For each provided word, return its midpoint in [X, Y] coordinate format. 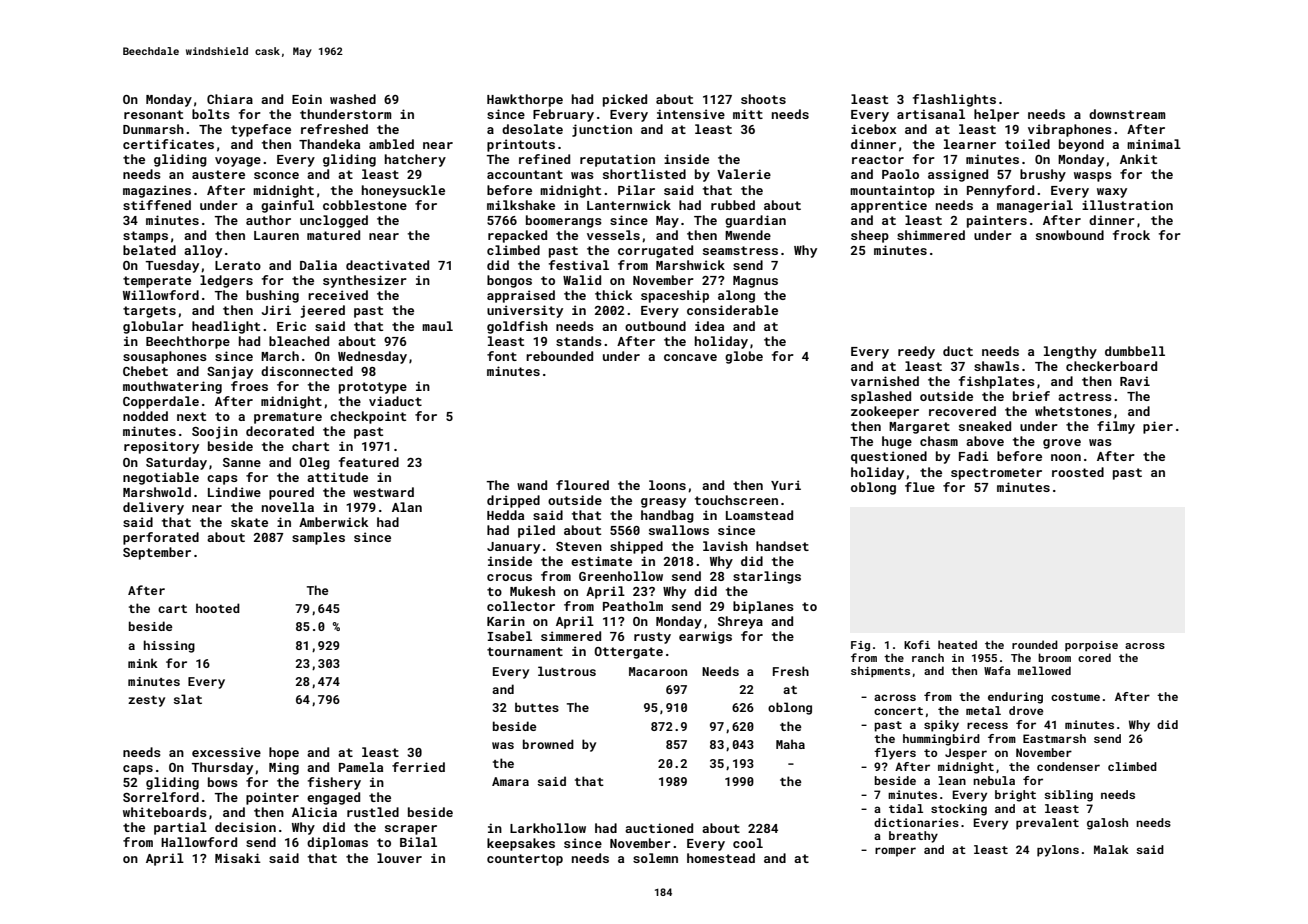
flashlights [954, 100]
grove [1062, 444]
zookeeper [885, 412]
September [157, 553]
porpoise [1091, 646]
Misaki [238, 858]
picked [625, 100]
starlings [767, 577]
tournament [525, 651]
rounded [1035, 644]
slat [188, 699]
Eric [291, 326]
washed [353, 99]
